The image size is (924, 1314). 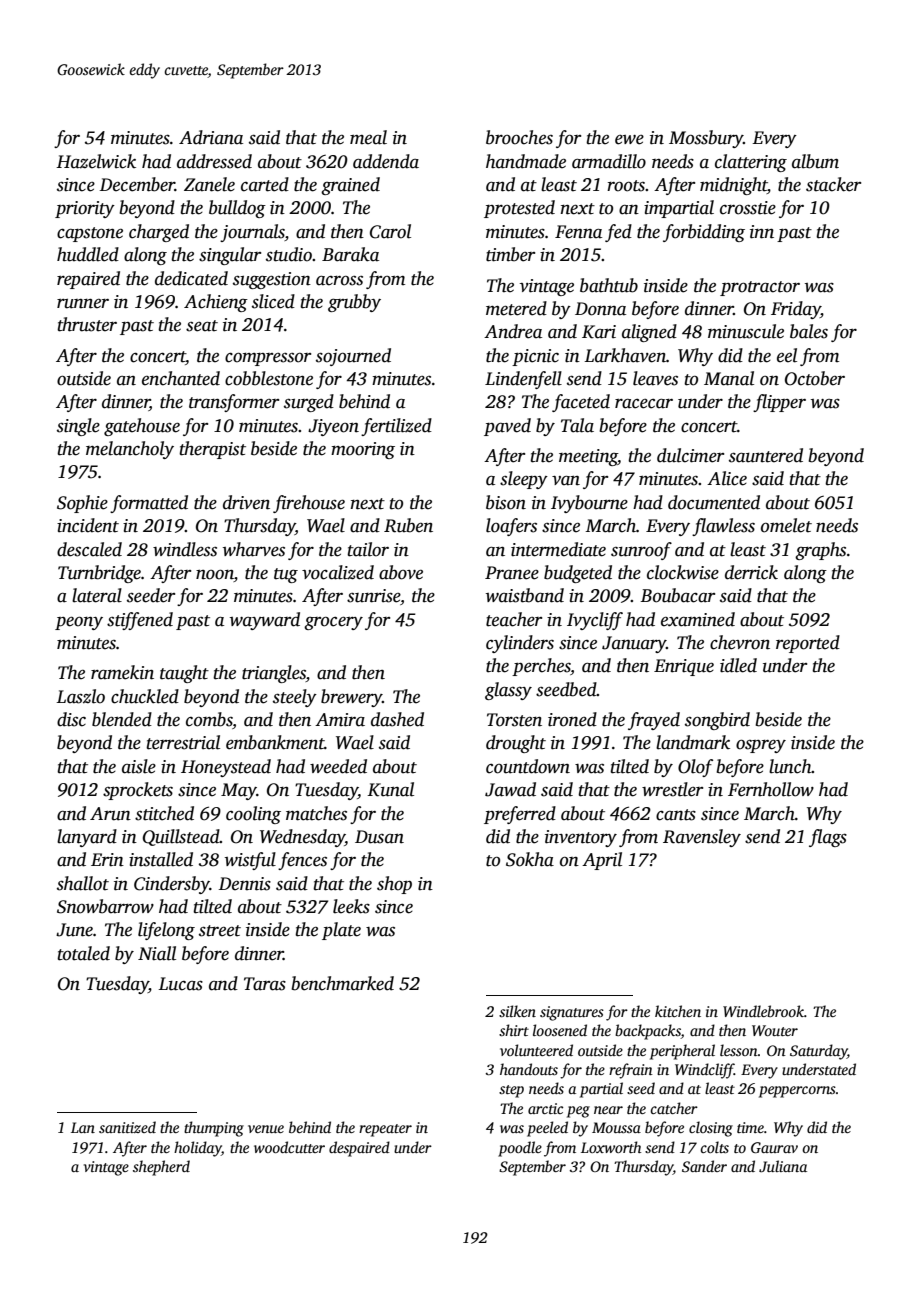 What do you see at coordinates (672, 789) in the page?
I see `wrestler` at bounding box center [672, 789].
